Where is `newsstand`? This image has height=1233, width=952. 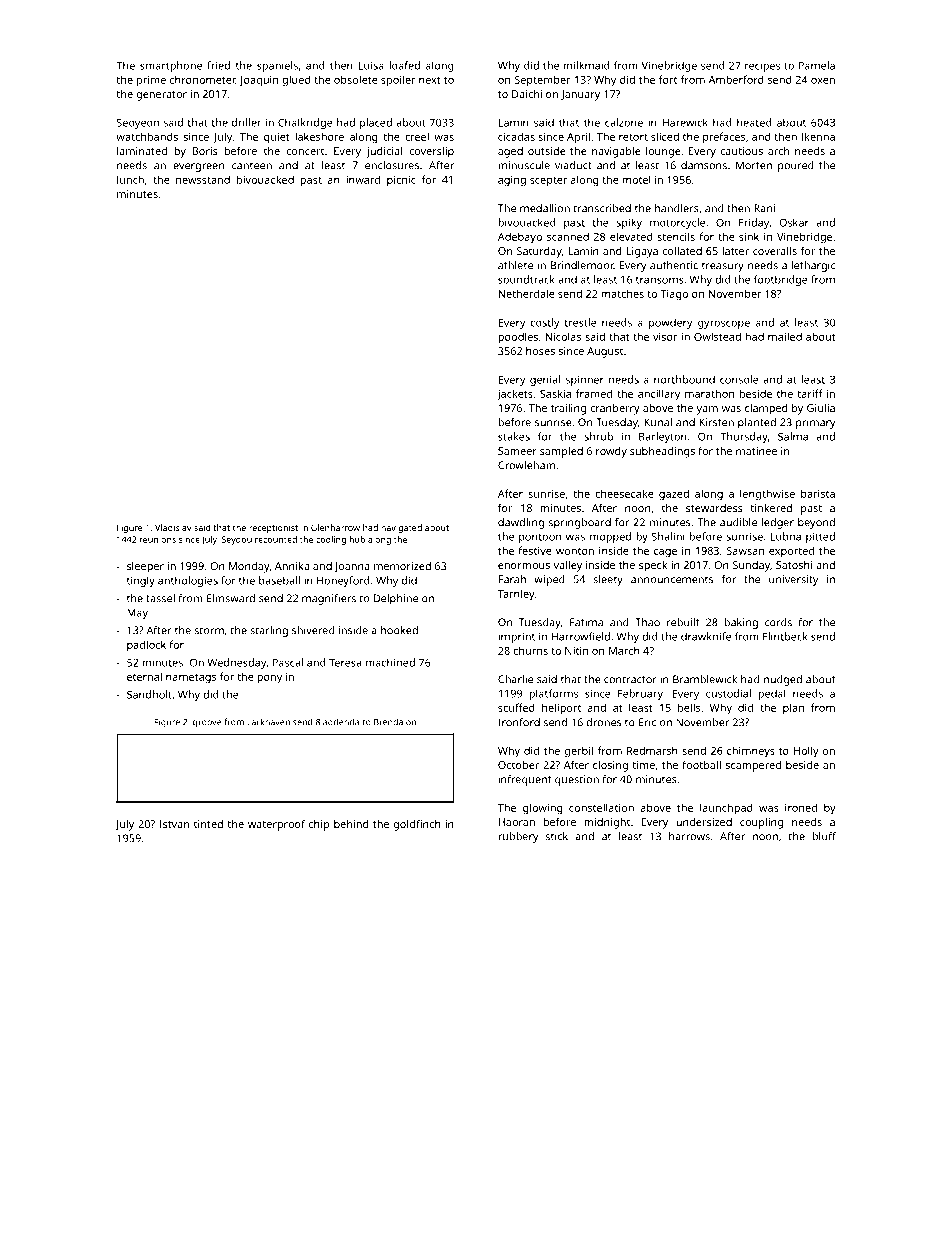 newsstand is located at coordinates (203, 179).
